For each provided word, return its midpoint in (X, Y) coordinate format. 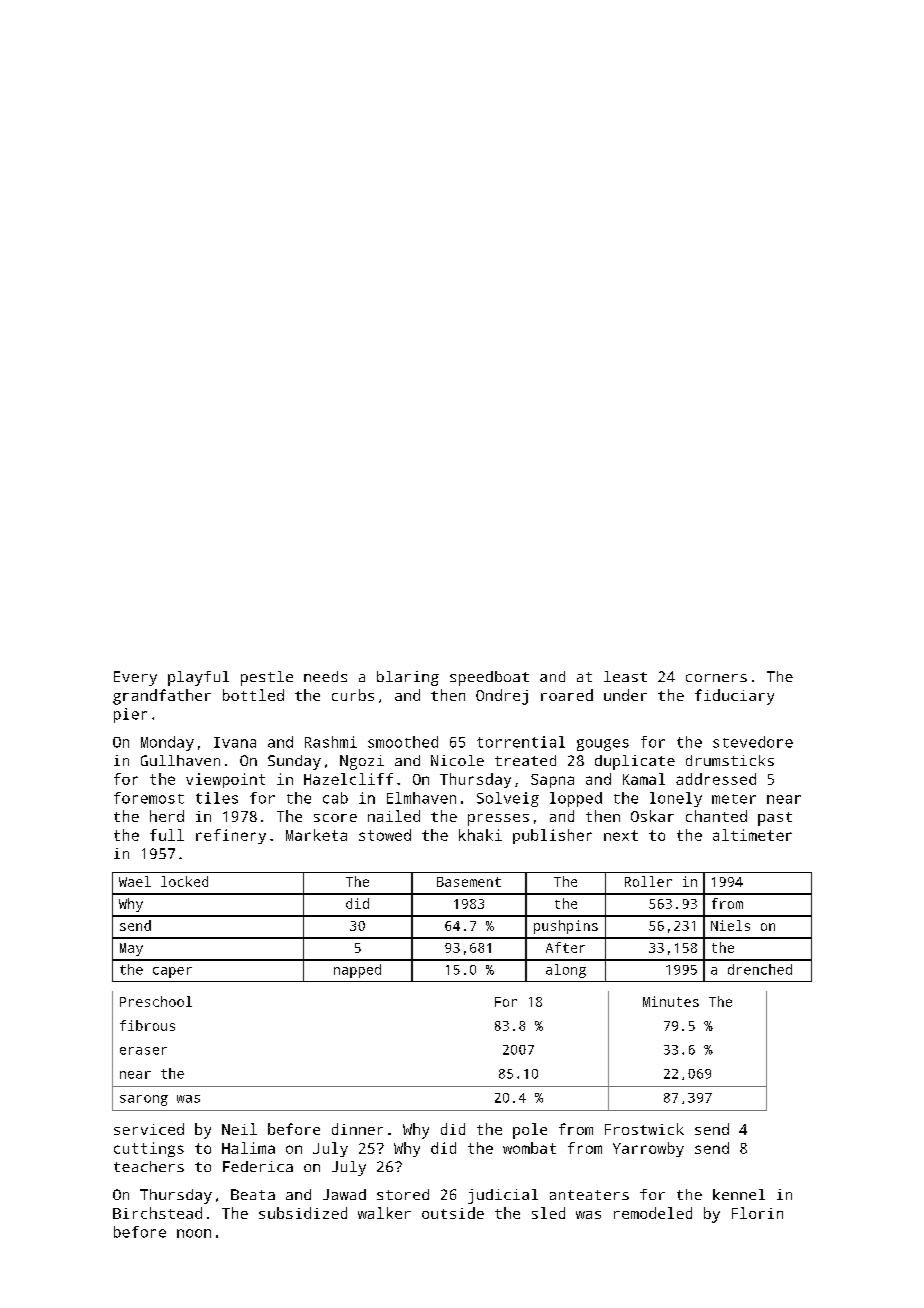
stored (403, 1194)
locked (184, 881)
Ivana (235, 742)
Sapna (552, 781)
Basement (469, 882)
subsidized (303, 1213)
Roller (648, 881)
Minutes (671, 1001)
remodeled (653, 1213)
